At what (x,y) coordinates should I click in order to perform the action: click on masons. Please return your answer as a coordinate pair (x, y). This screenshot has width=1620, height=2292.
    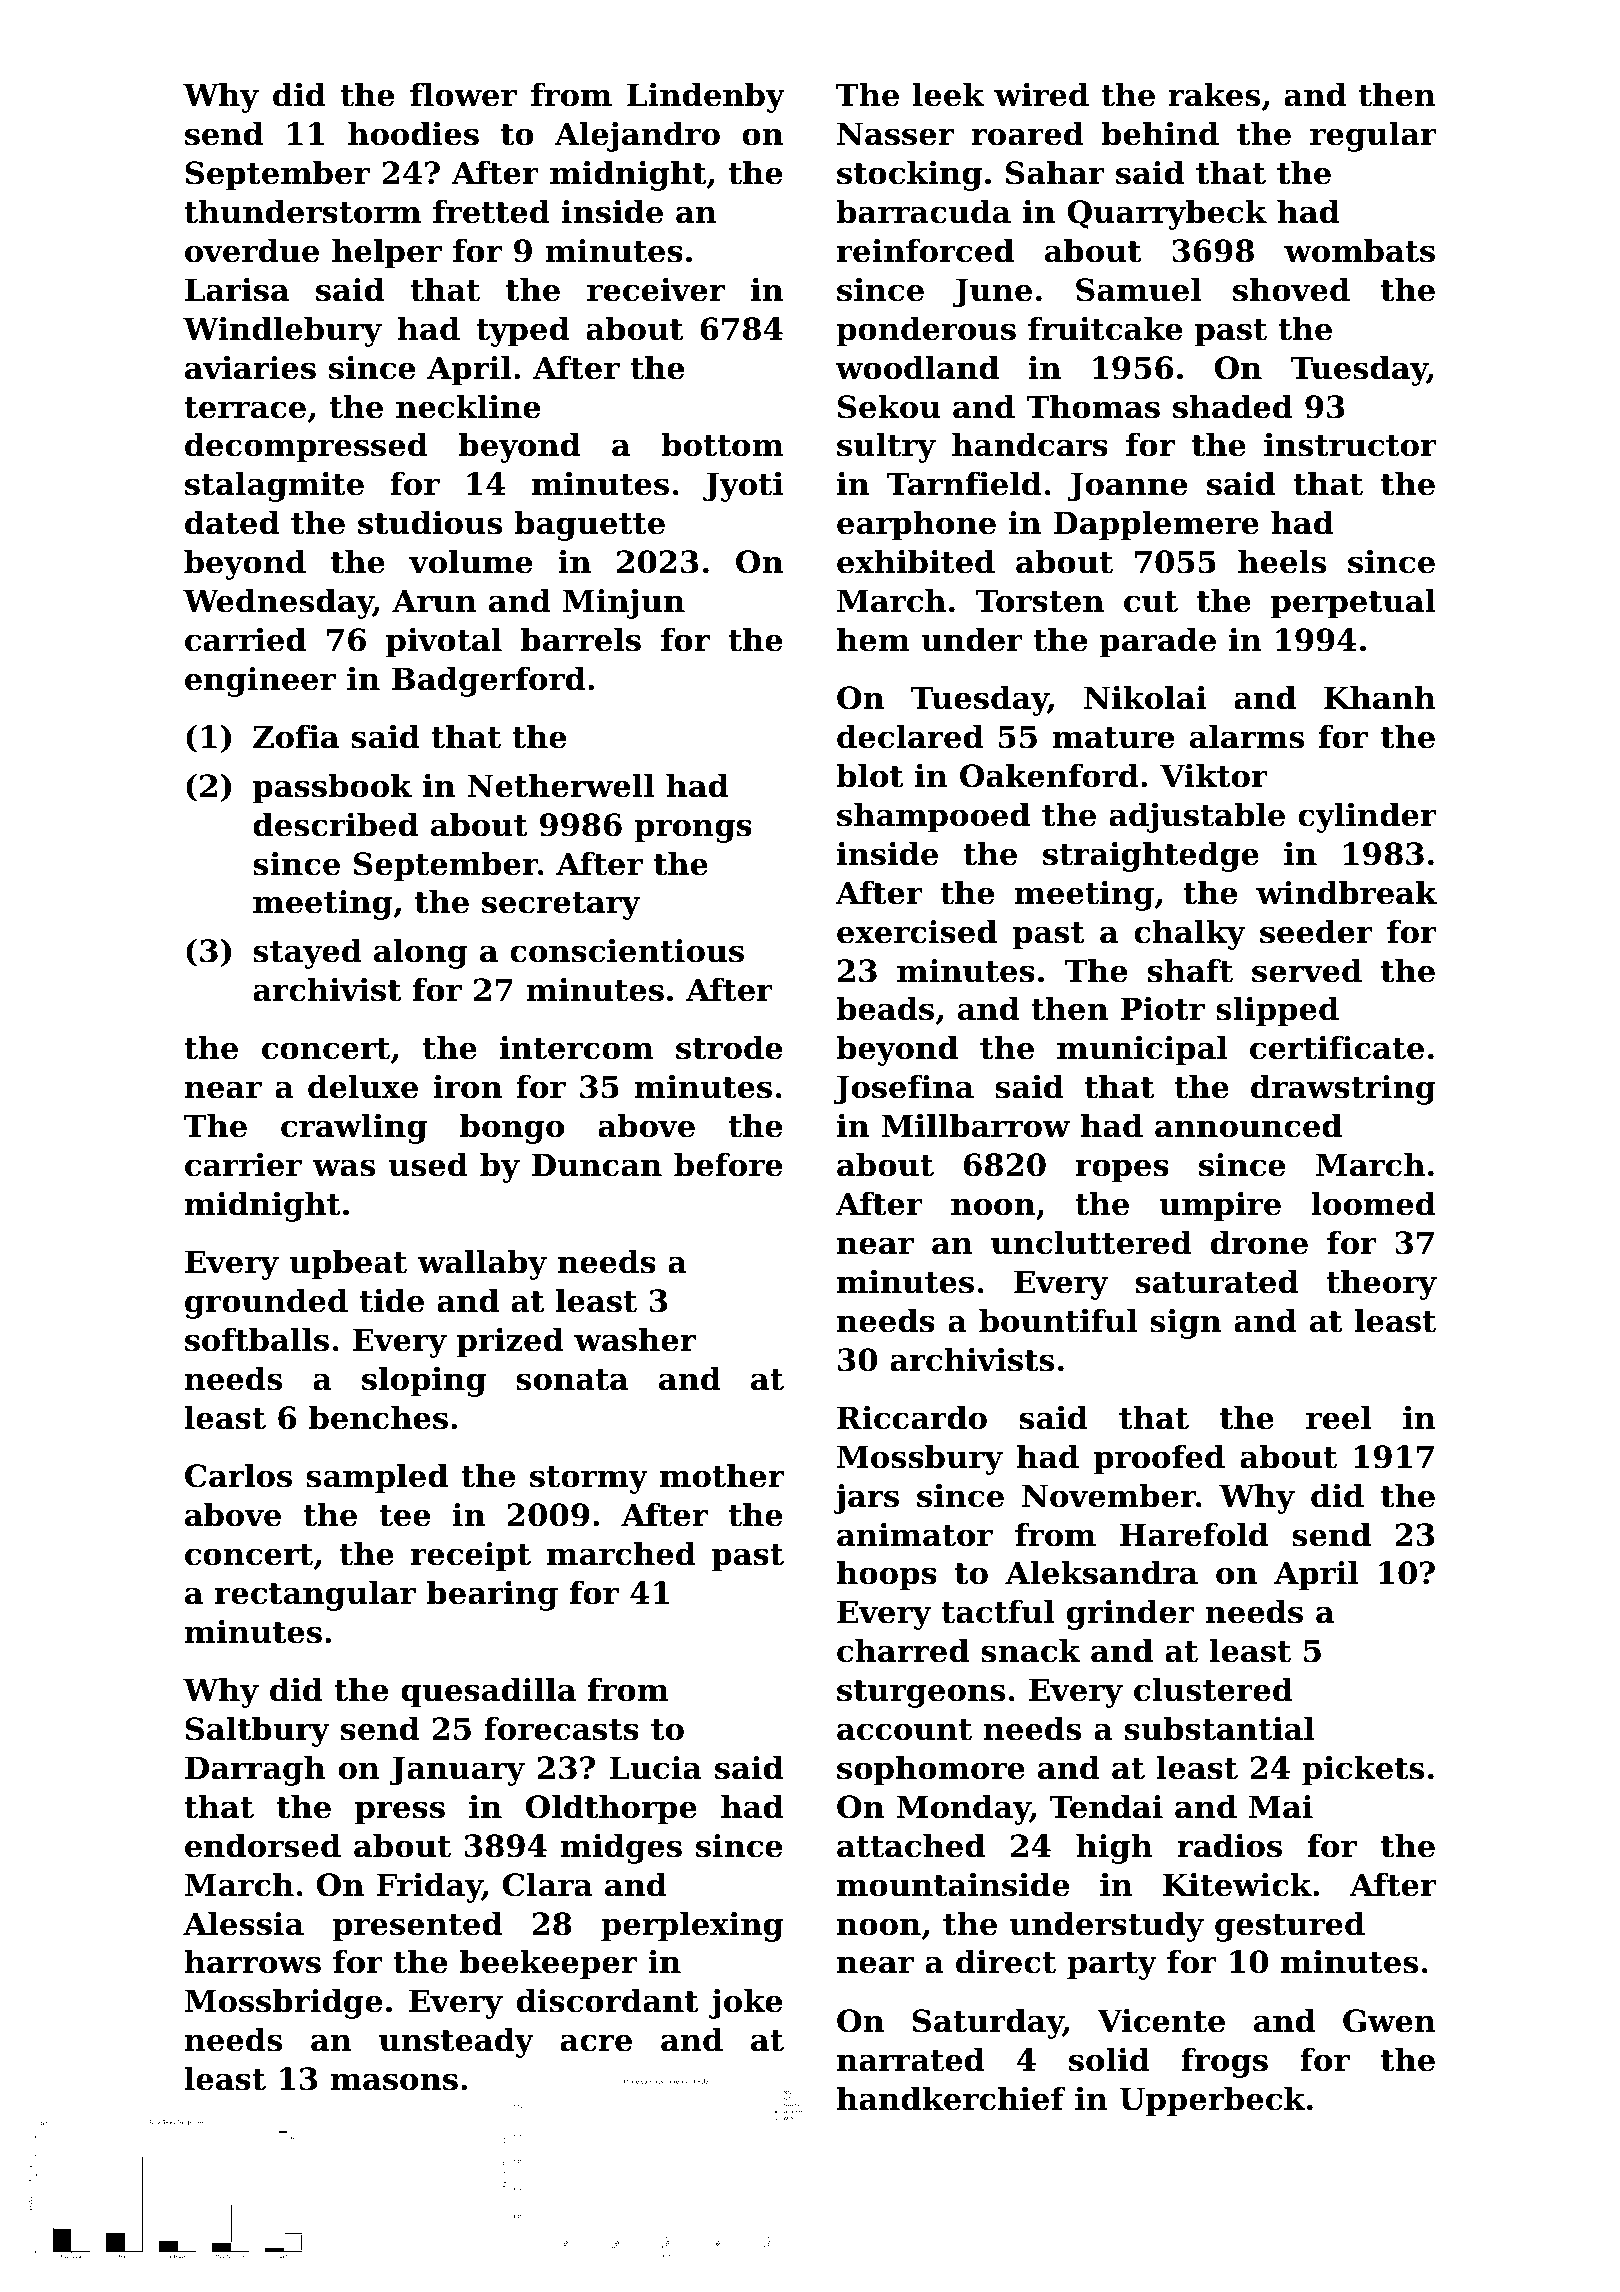
    Looking at the image, I should click on (394, 2082).
